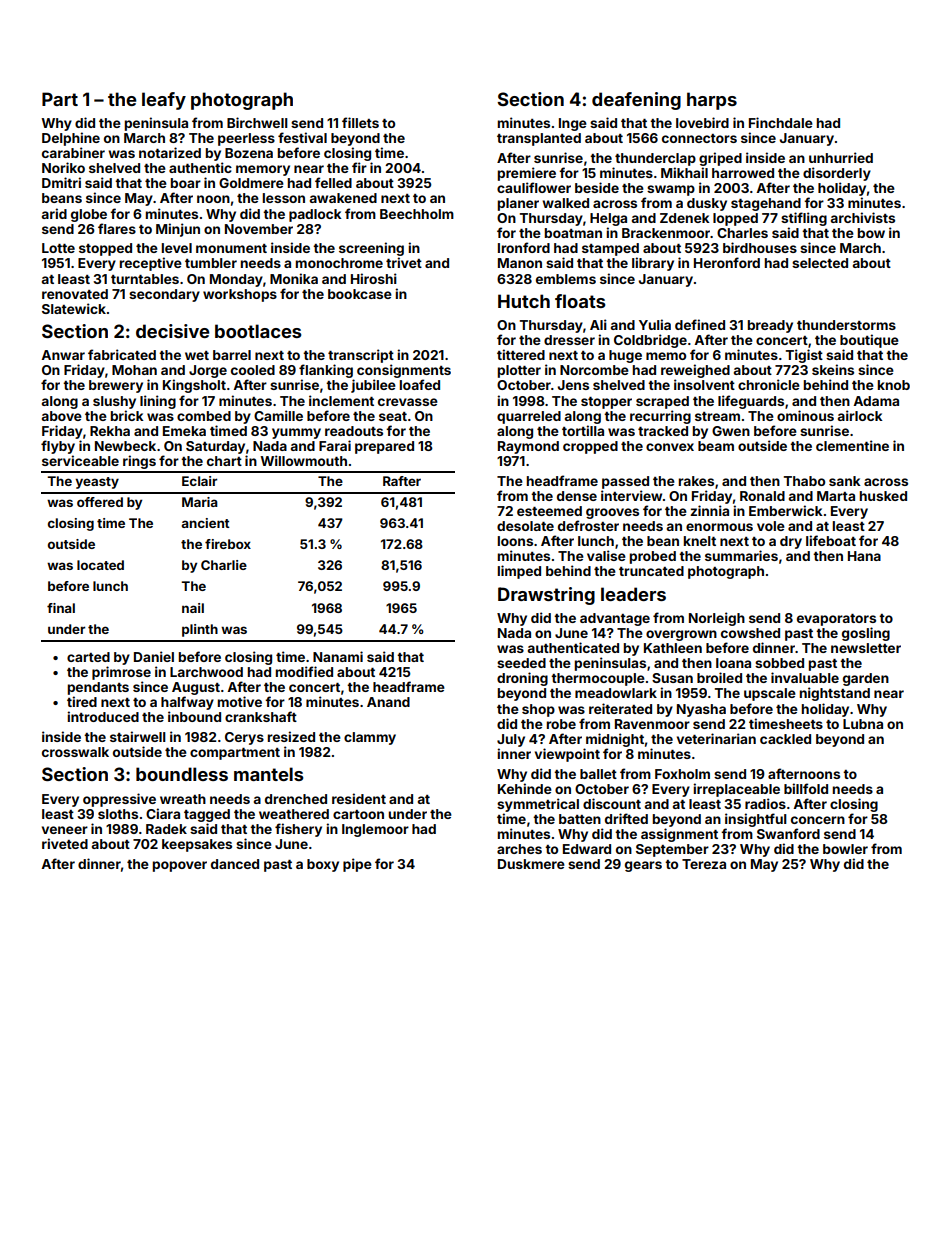 Image resolution: width=952 pixels, height=1233 pixels. What do you see at coordinates (100, 565) in the document?
I see `located` at bounding box center [100, 565].
